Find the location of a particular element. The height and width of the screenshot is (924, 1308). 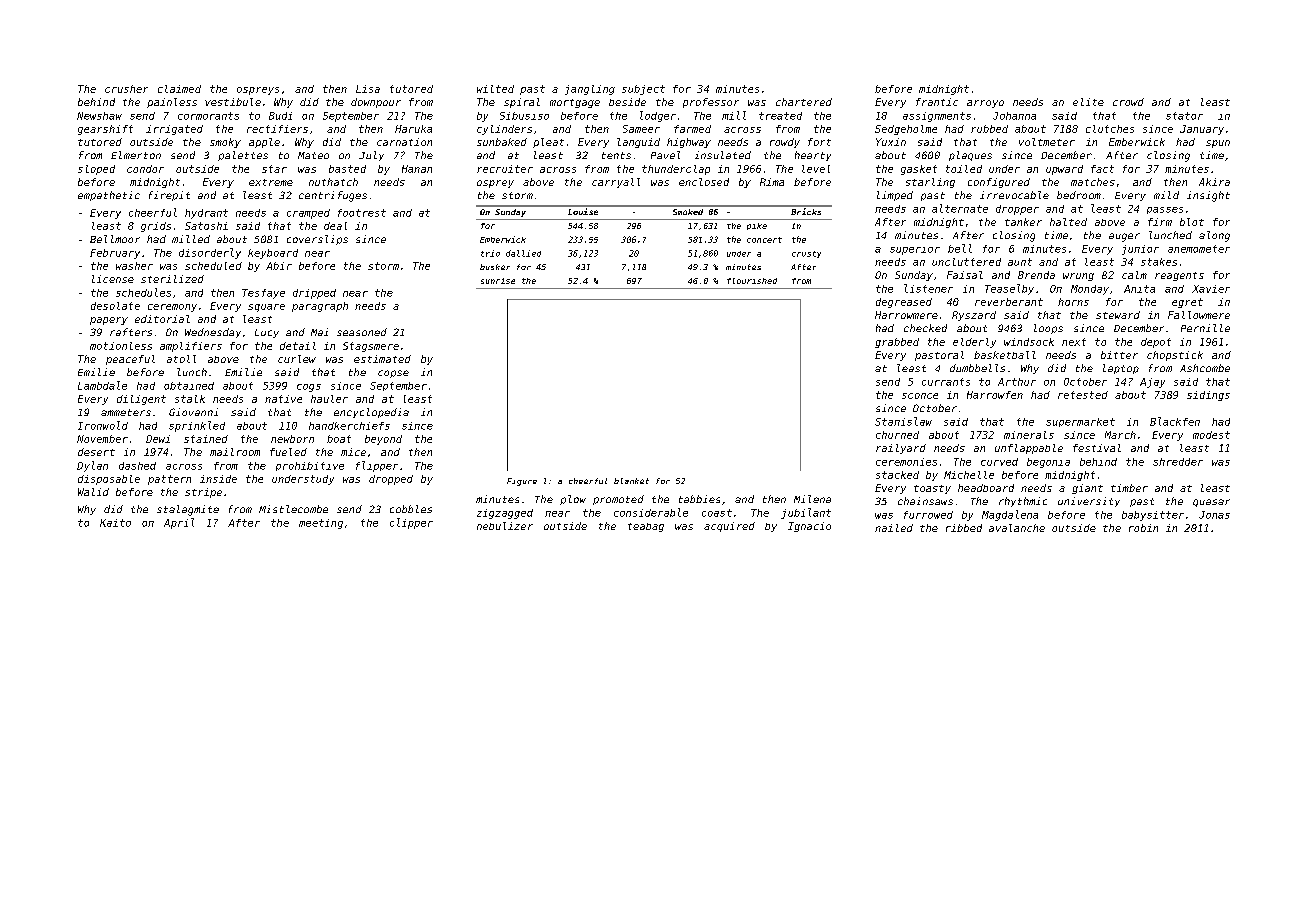

Mistlecombe is located at coordinates (293, 509).
